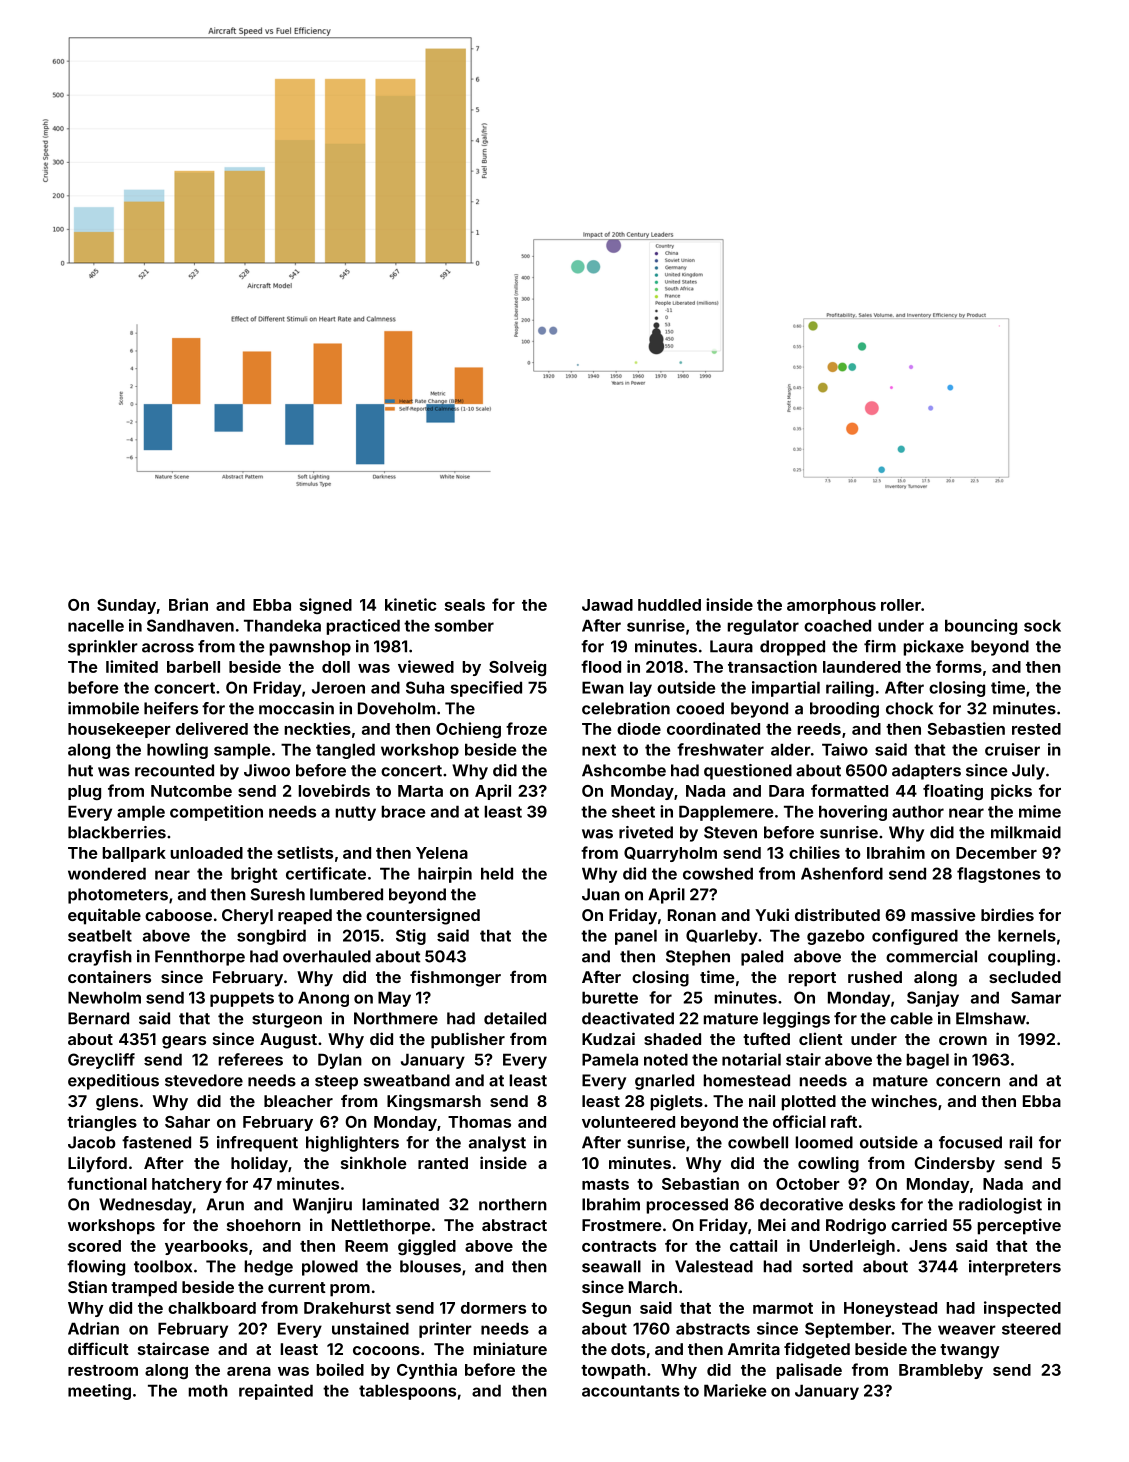 This screenshot has height=1462, width=1129. What do you see at coordinates (276, 1392) in the screenshot?
I see `repainted` at bounding box center [276, 1392].
